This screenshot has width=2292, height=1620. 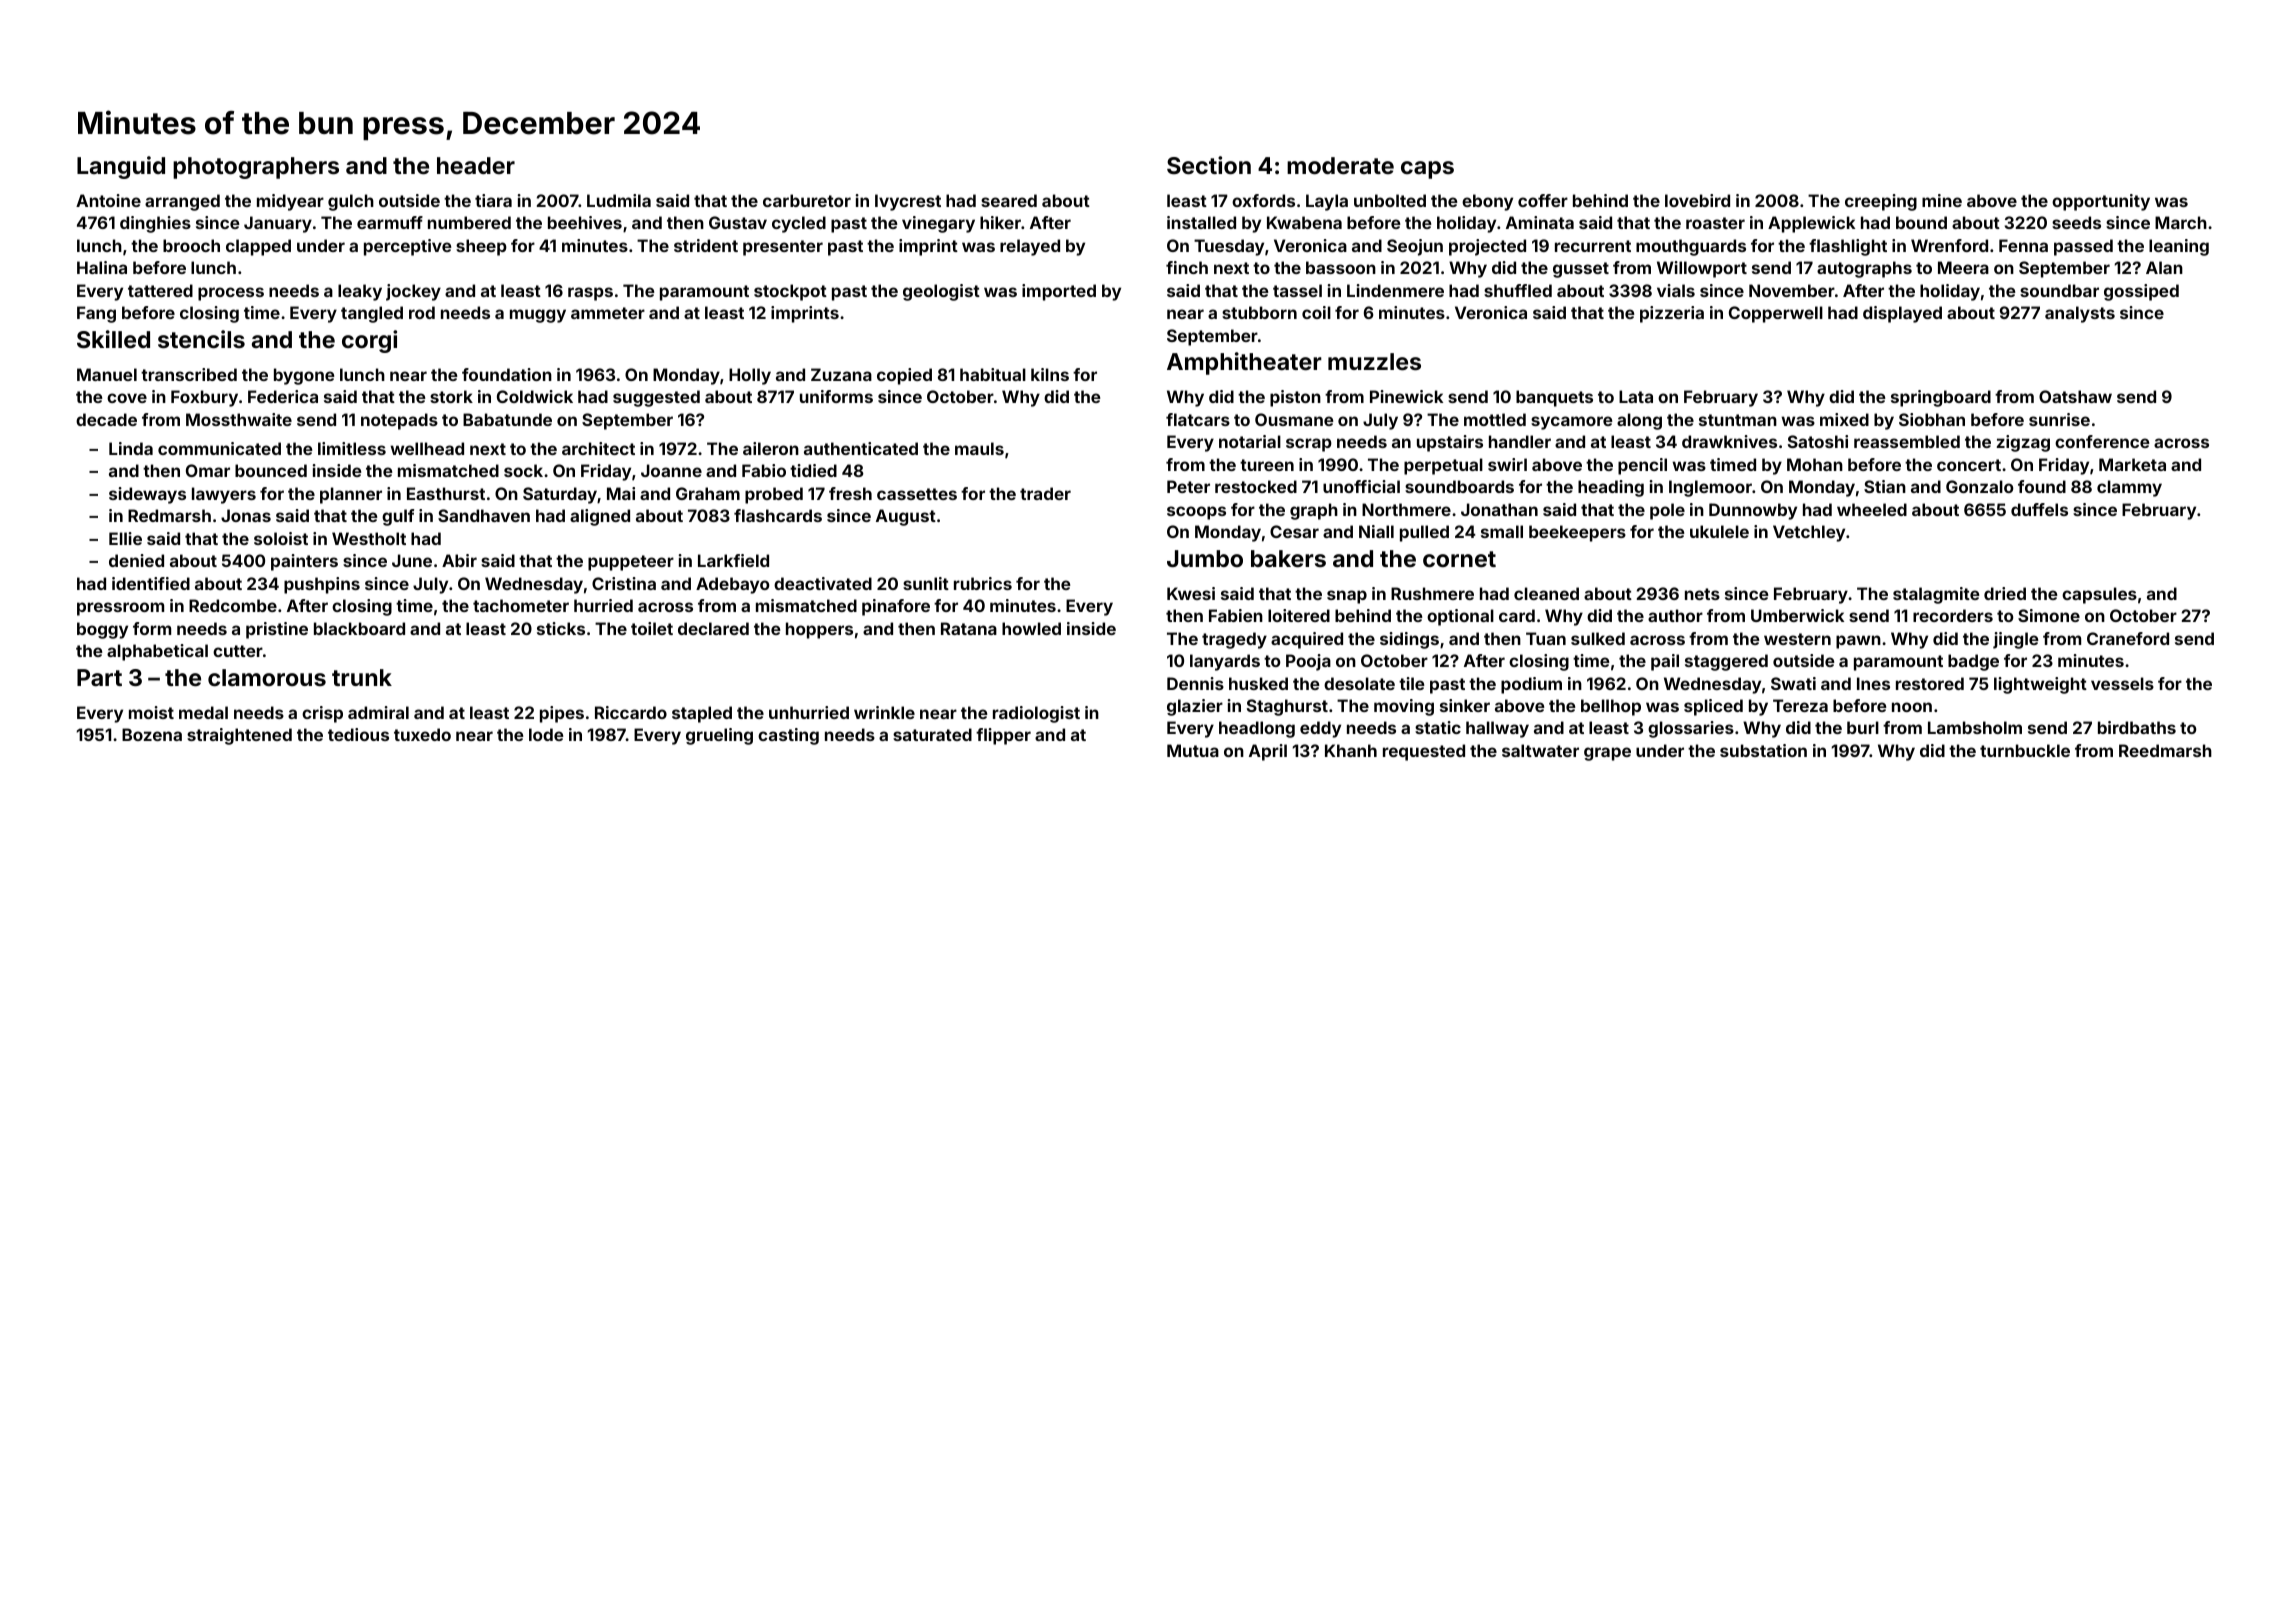 What do you see at coordinates (969, 628) in the screenshot?
I see `Ratana` at bounding box center [969, 628].
